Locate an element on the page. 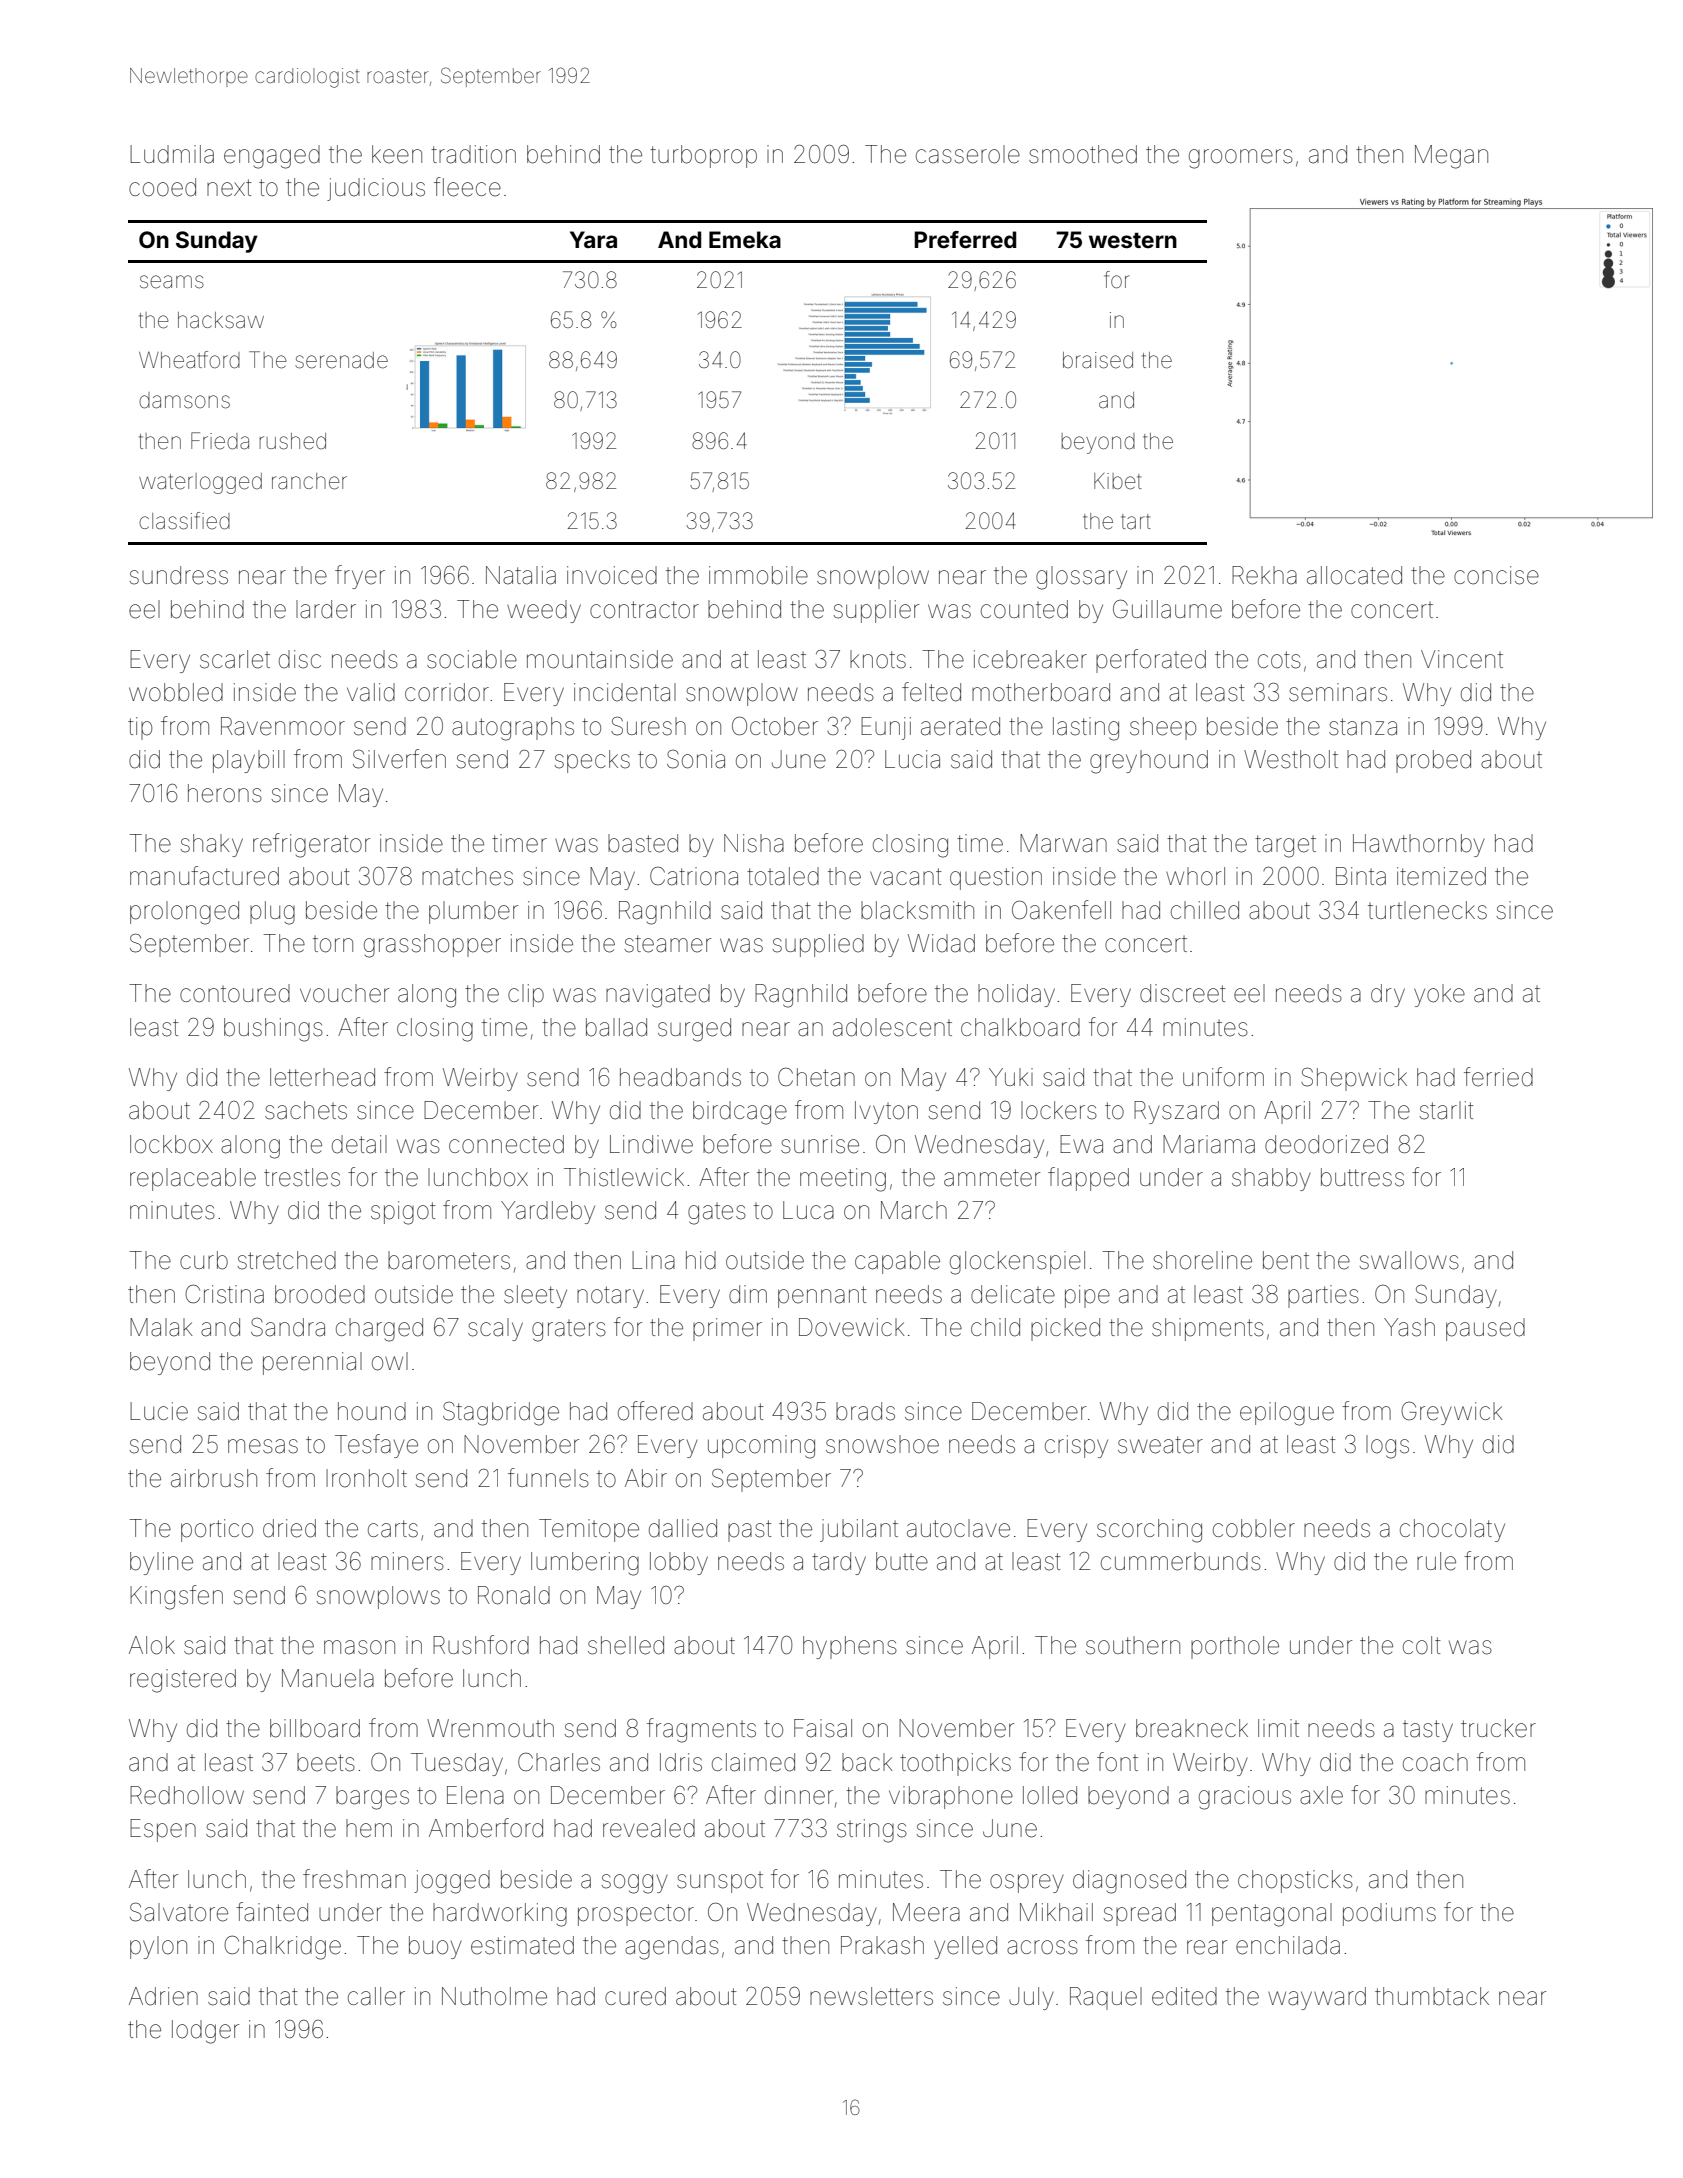 This document has width=1683, height=2178. Dovewick is located at coordinates (852, 1327).
